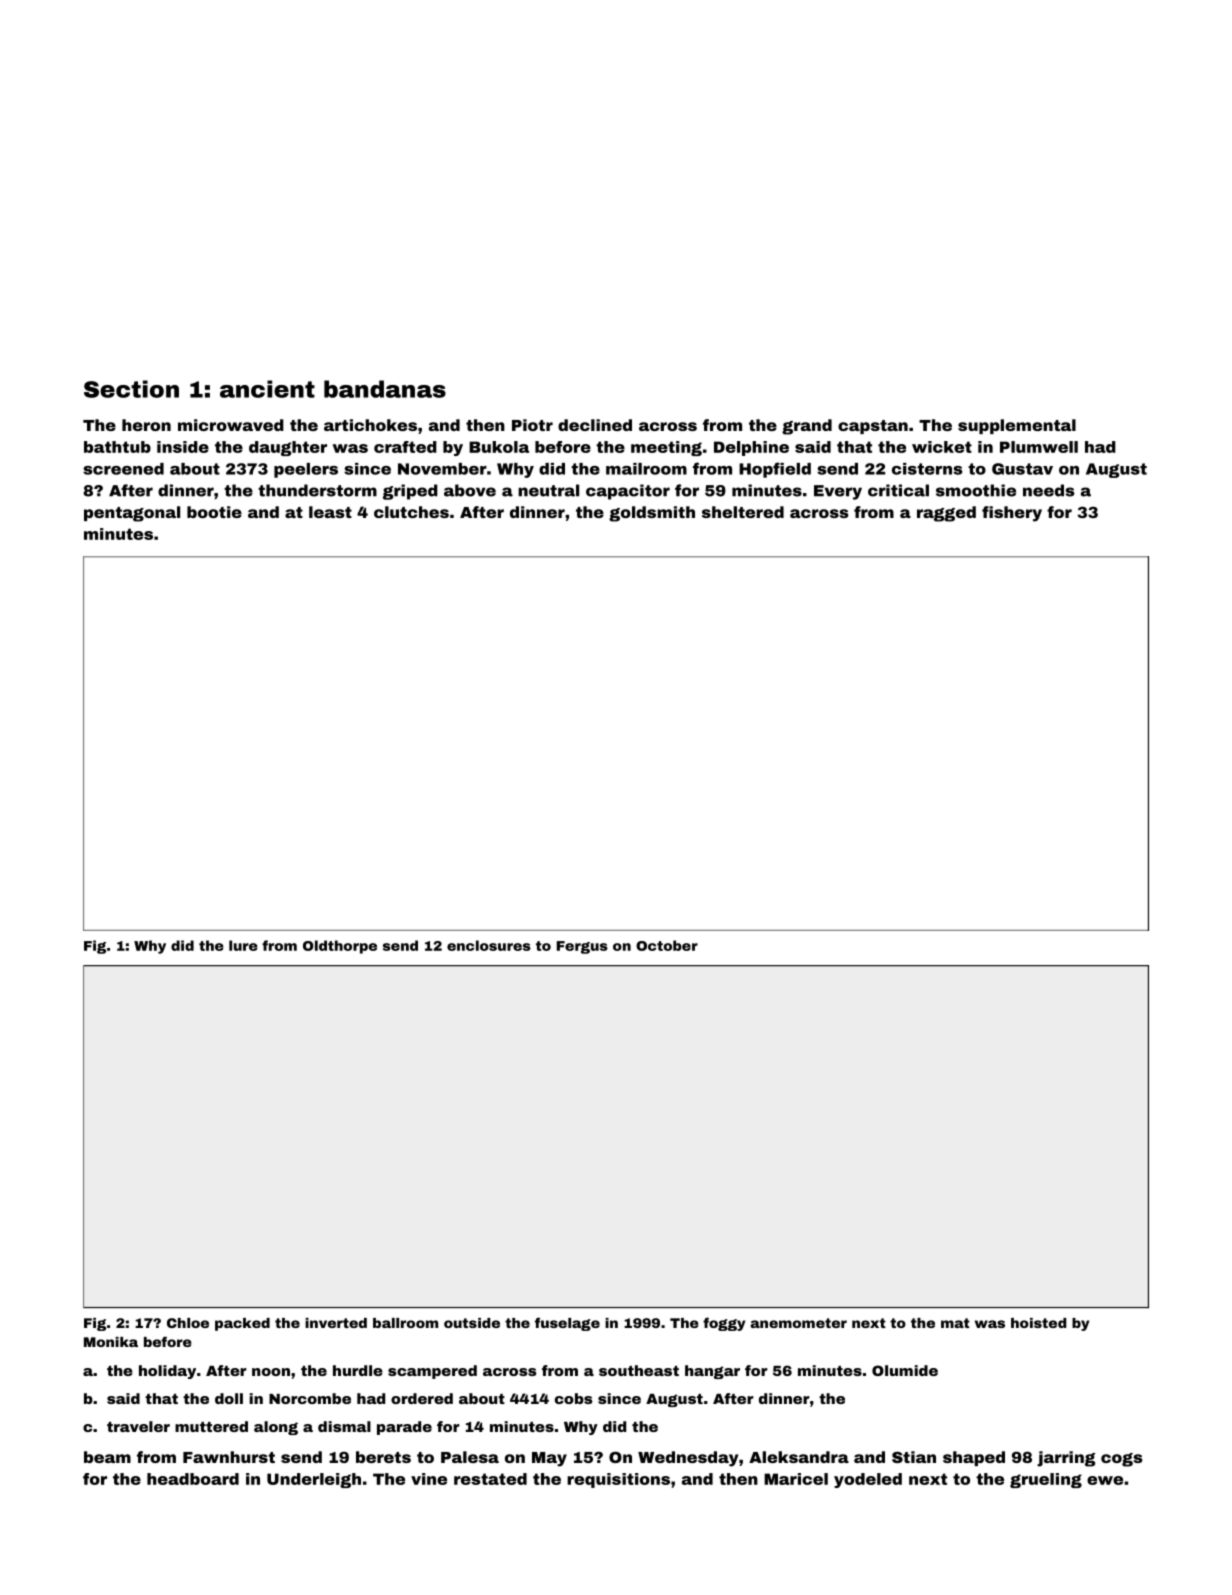 The image size is (1232, 1595). I want to click on October, so click(667, 945).
